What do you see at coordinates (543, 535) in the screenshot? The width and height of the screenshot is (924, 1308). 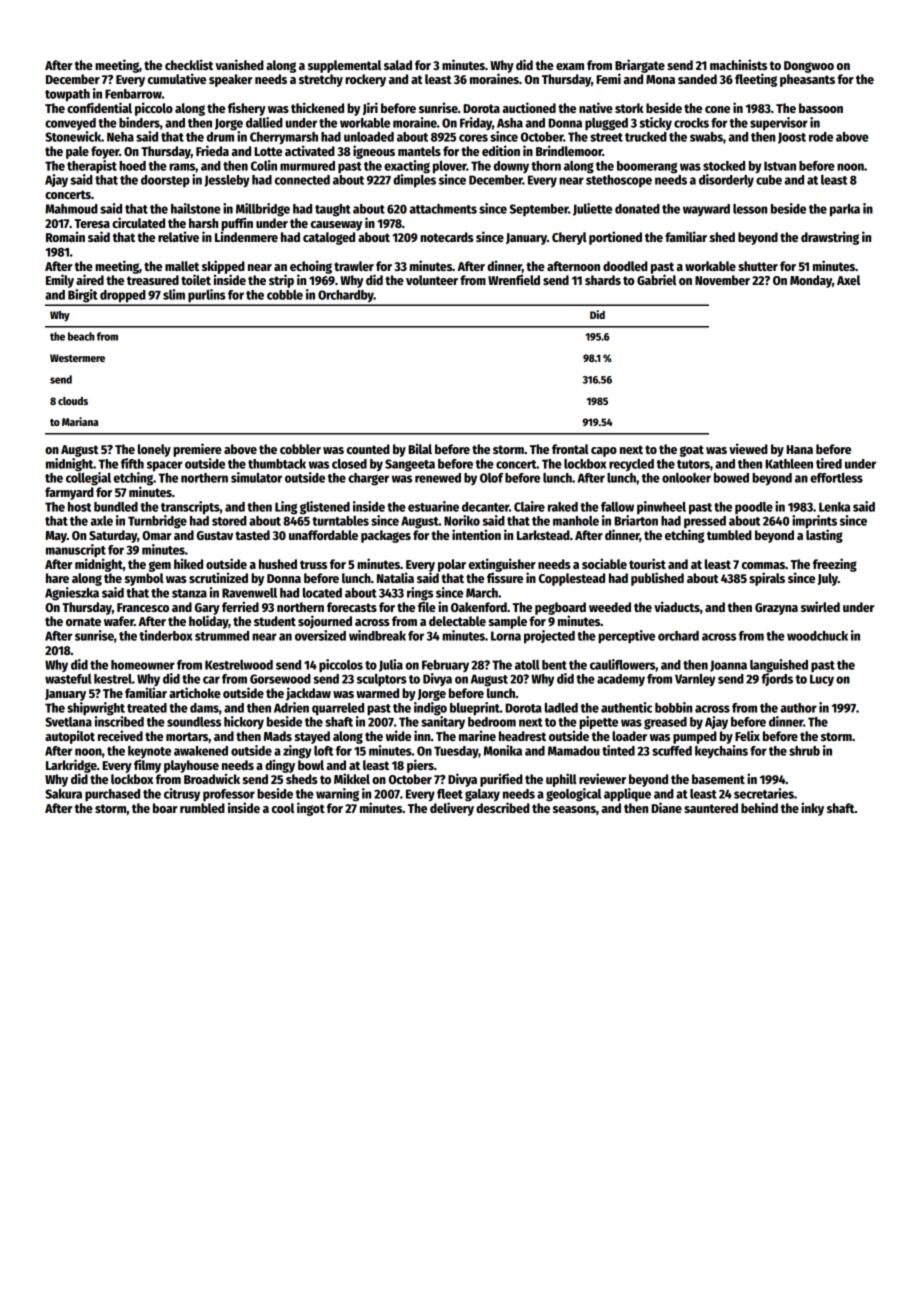 I see `Larkstead` at bounding box center [543, 535].
